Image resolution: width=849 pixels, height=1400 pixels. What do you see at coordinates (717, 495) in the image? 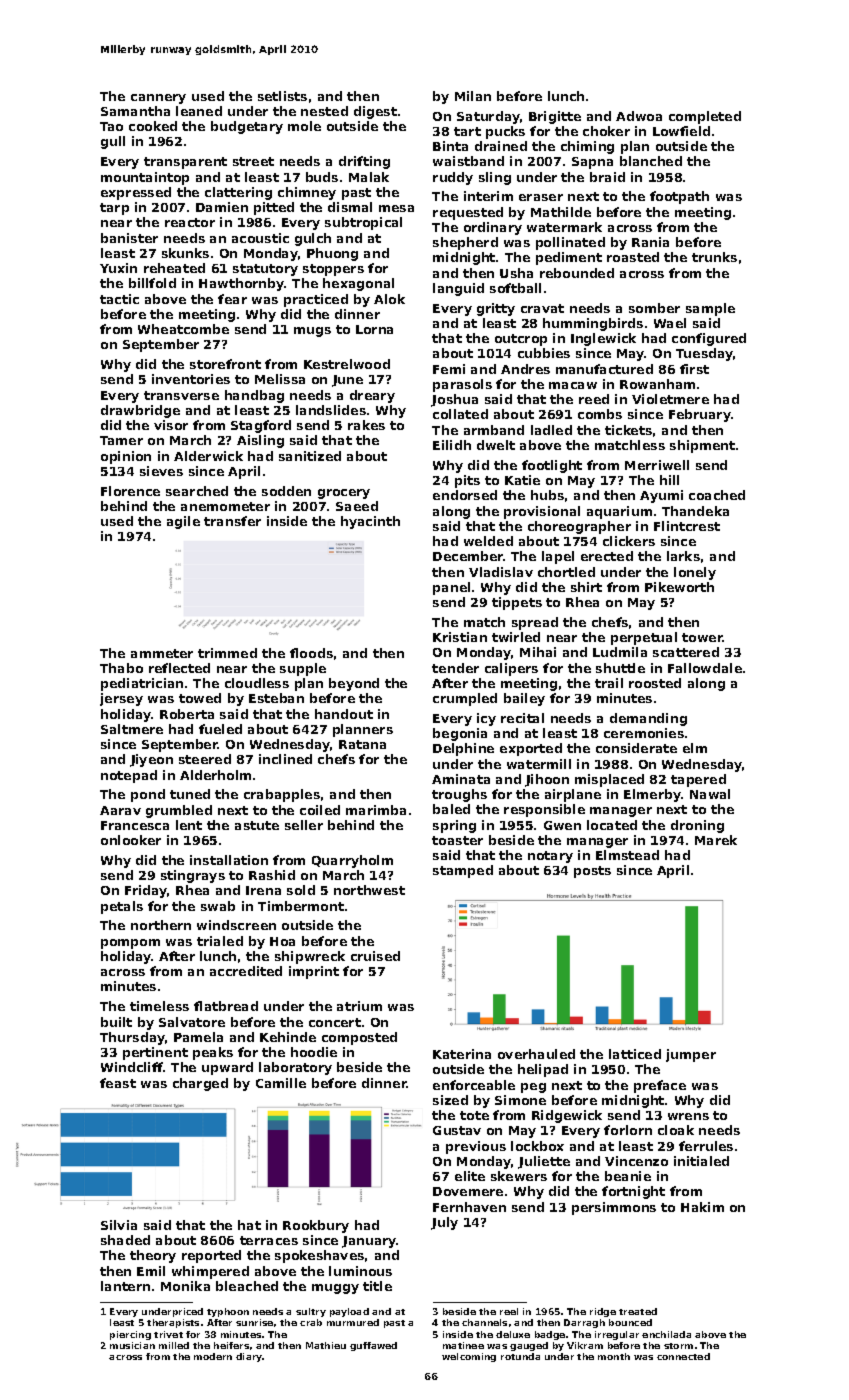
I see `coached` at bounding box center [717, 495].
